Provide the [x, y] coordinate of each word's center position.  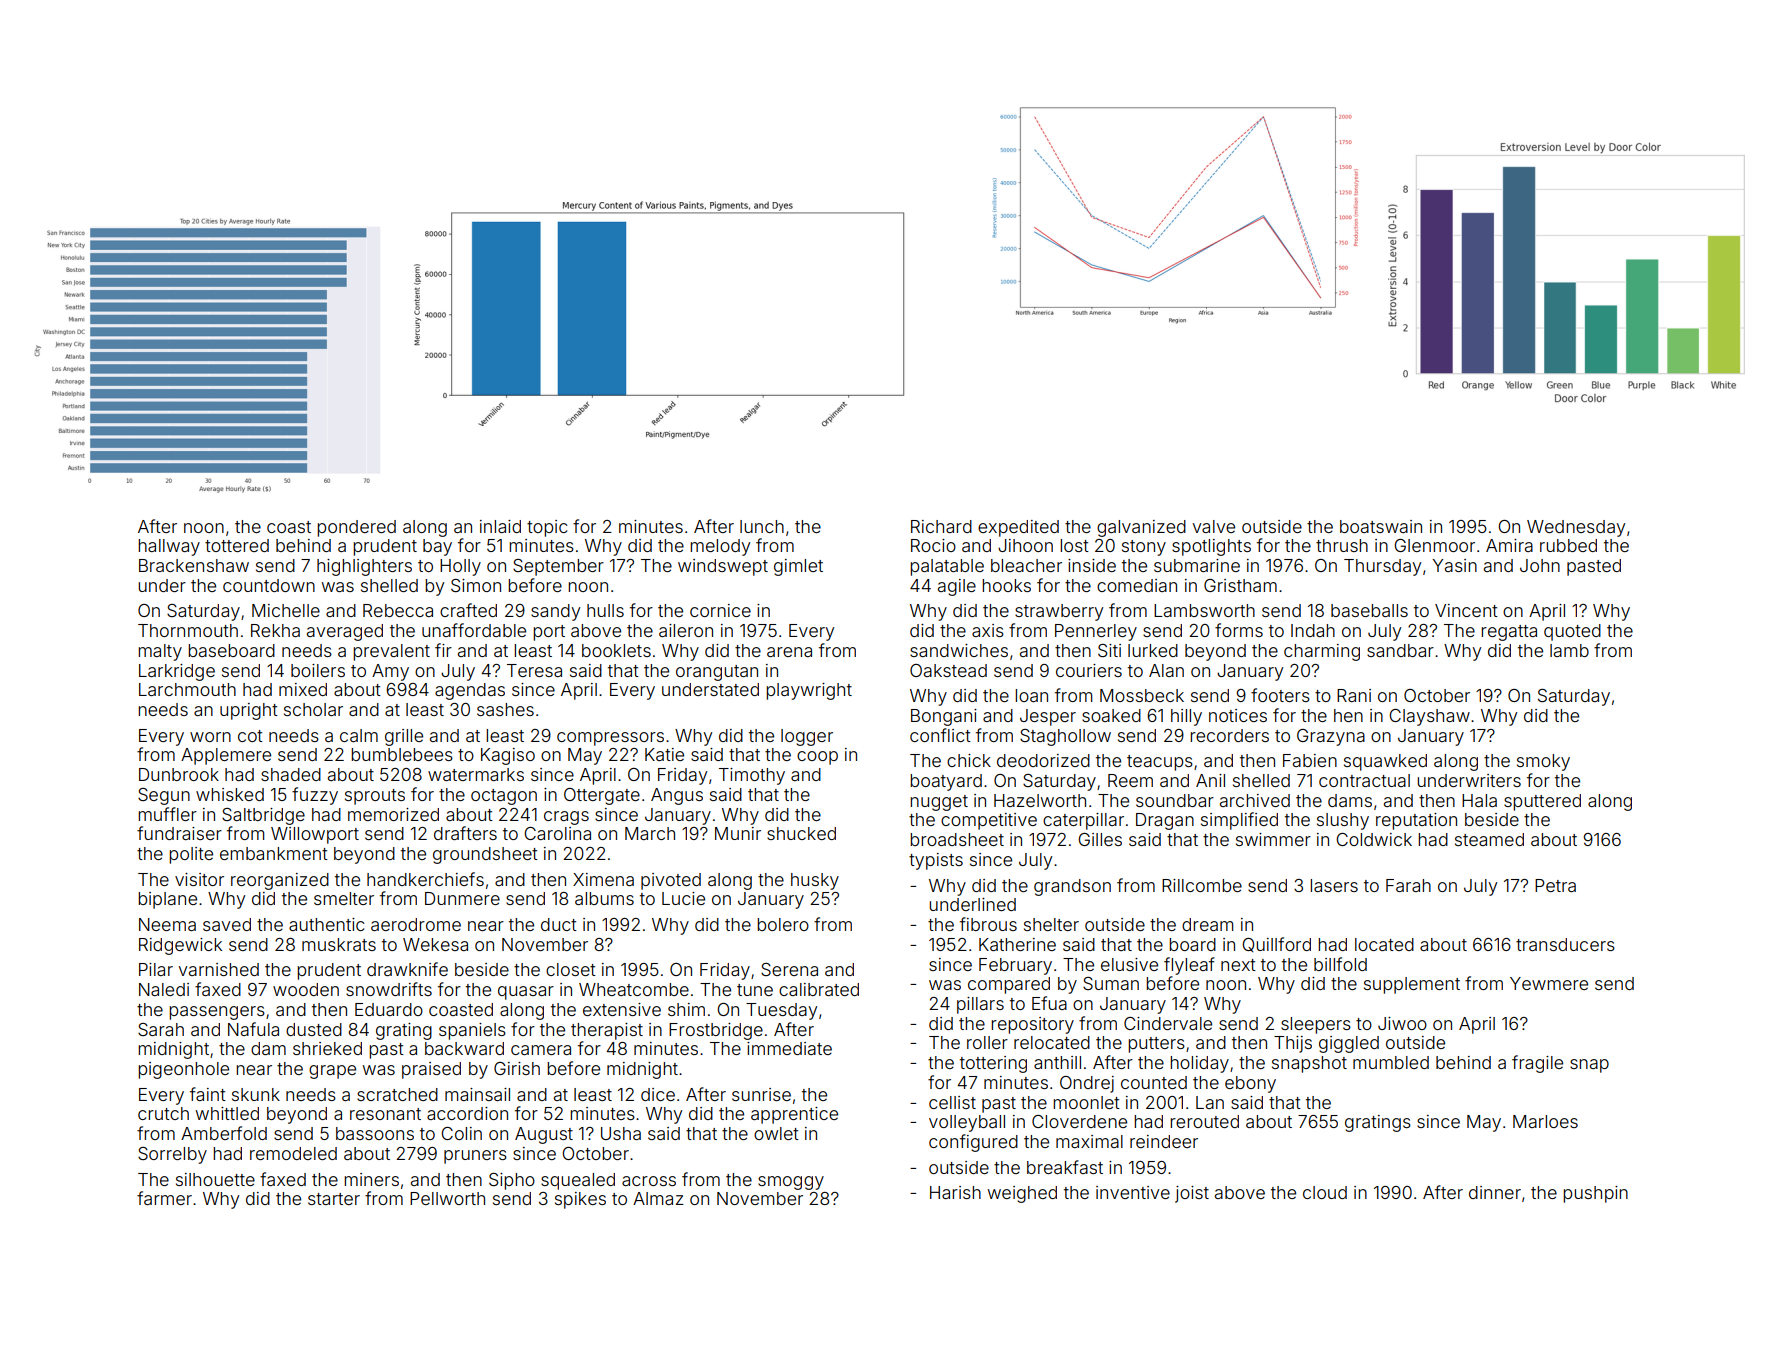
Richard [941, 526]
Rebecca [398, 610]
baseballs [1369, 610]
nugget [939, 803]
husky [815, 881]
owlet [776, 1133]
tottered [237, 545]
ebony [1250, 1084]
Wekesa [435, 944]
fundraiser [179, 833]
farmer [164, 1198]
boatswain [1381, 526]
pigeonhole [183, 1070]
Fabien [1310, 760]
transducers [1565, 944]
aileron [686, 630]
